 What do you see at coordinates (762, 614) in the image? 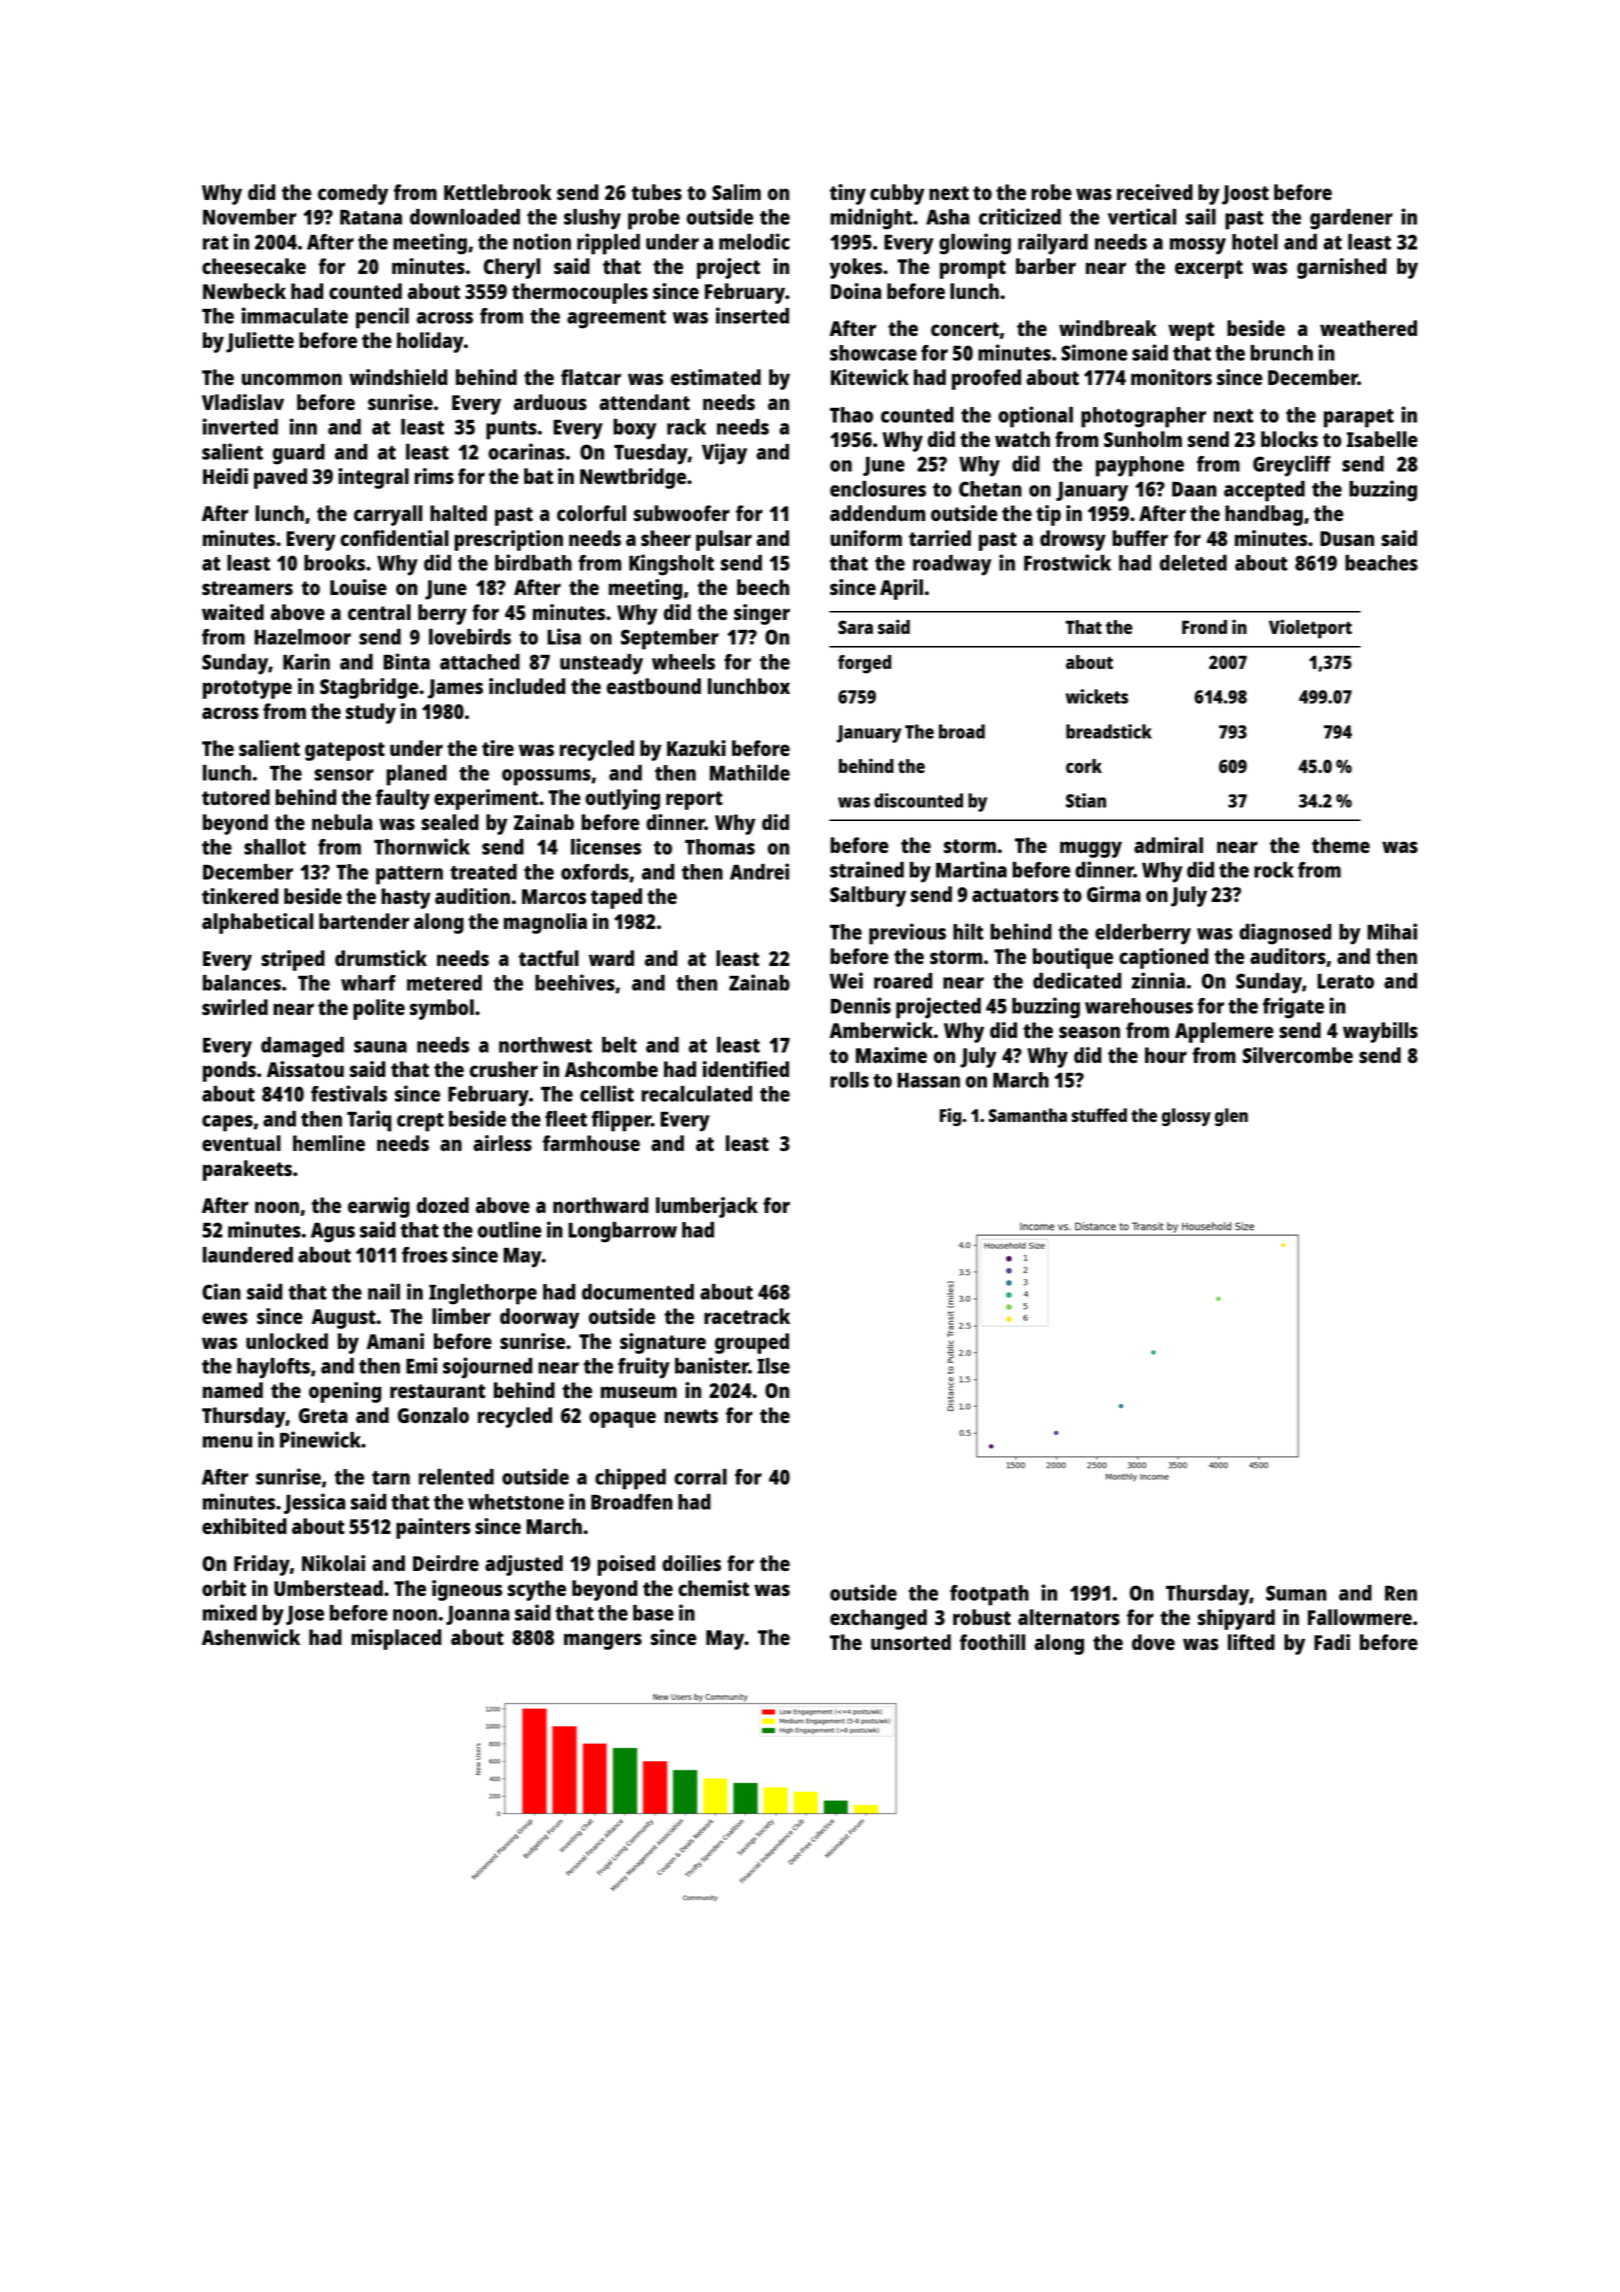
I see `singer` at bounding box center [762, 614].
